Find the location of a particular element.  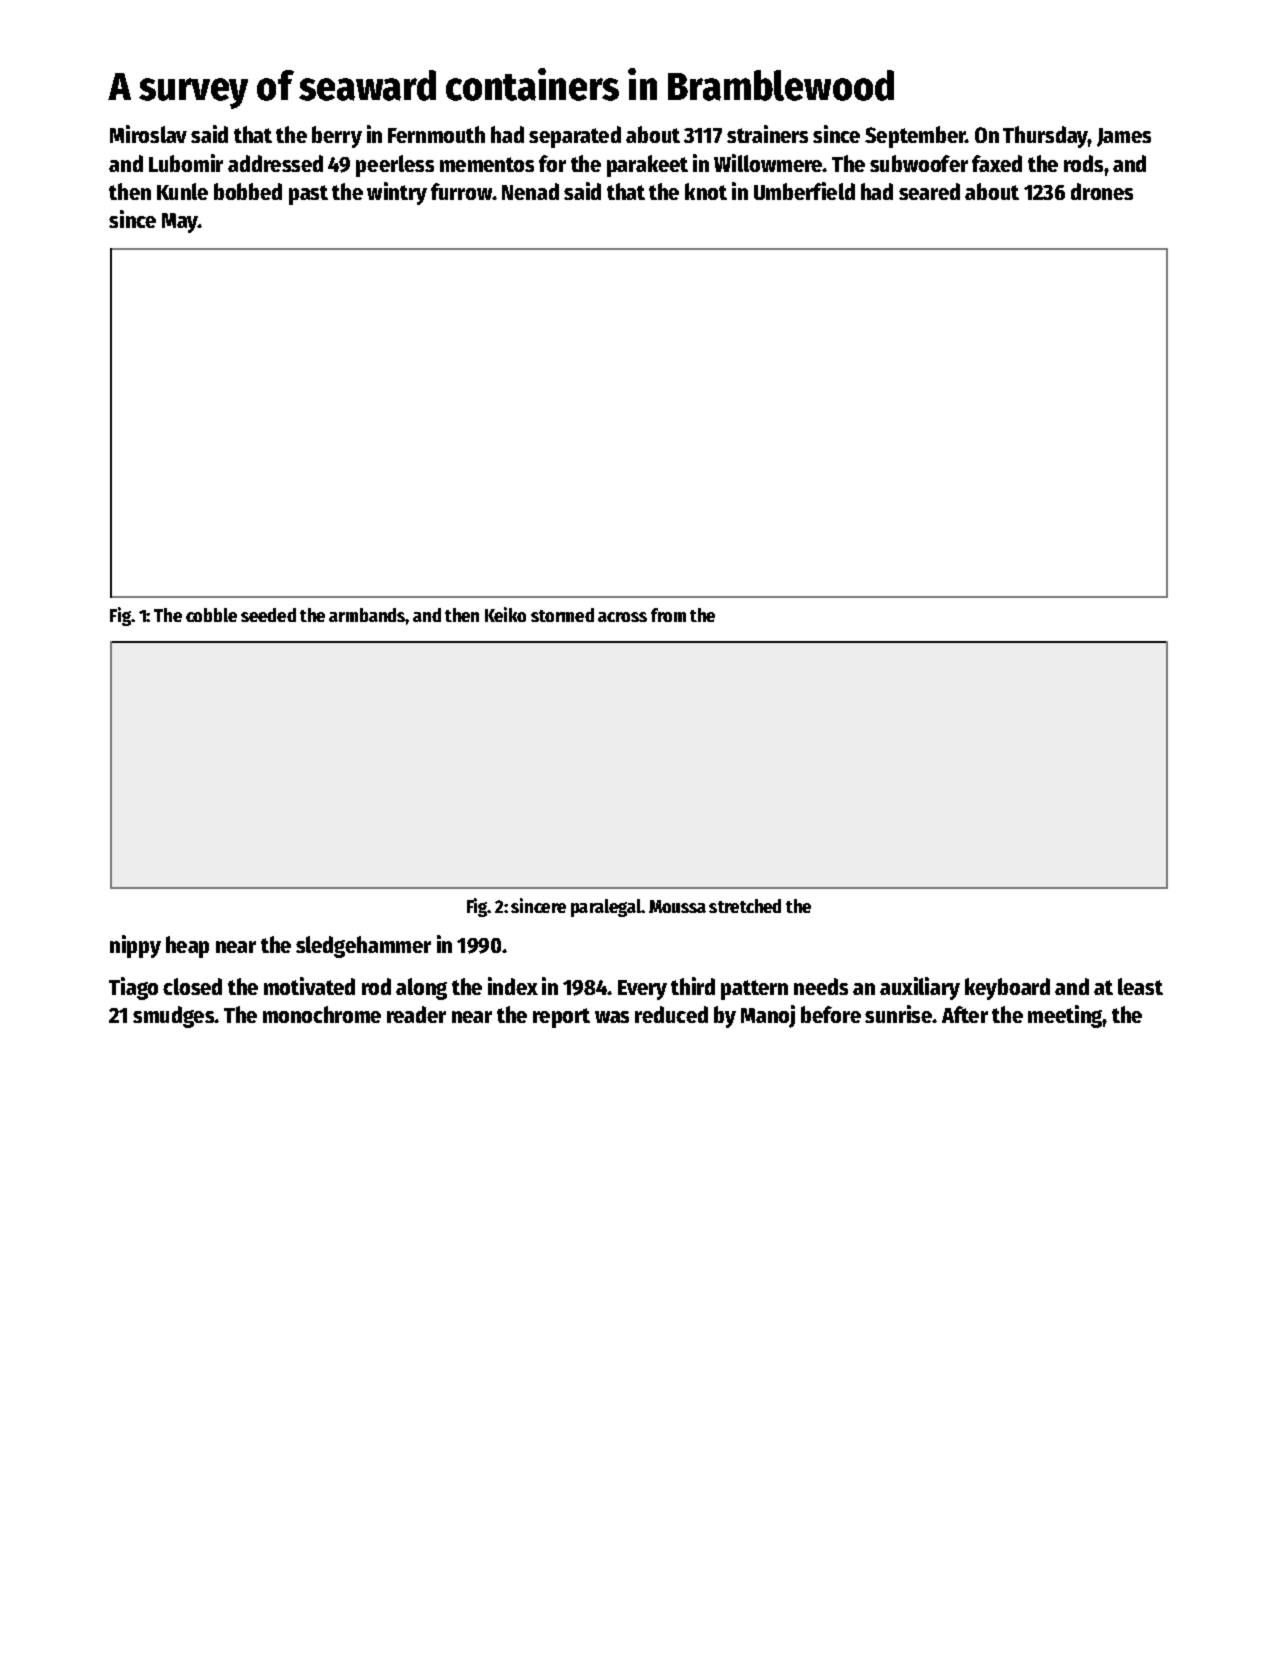

cobble is located at coordinates (211, 615).
